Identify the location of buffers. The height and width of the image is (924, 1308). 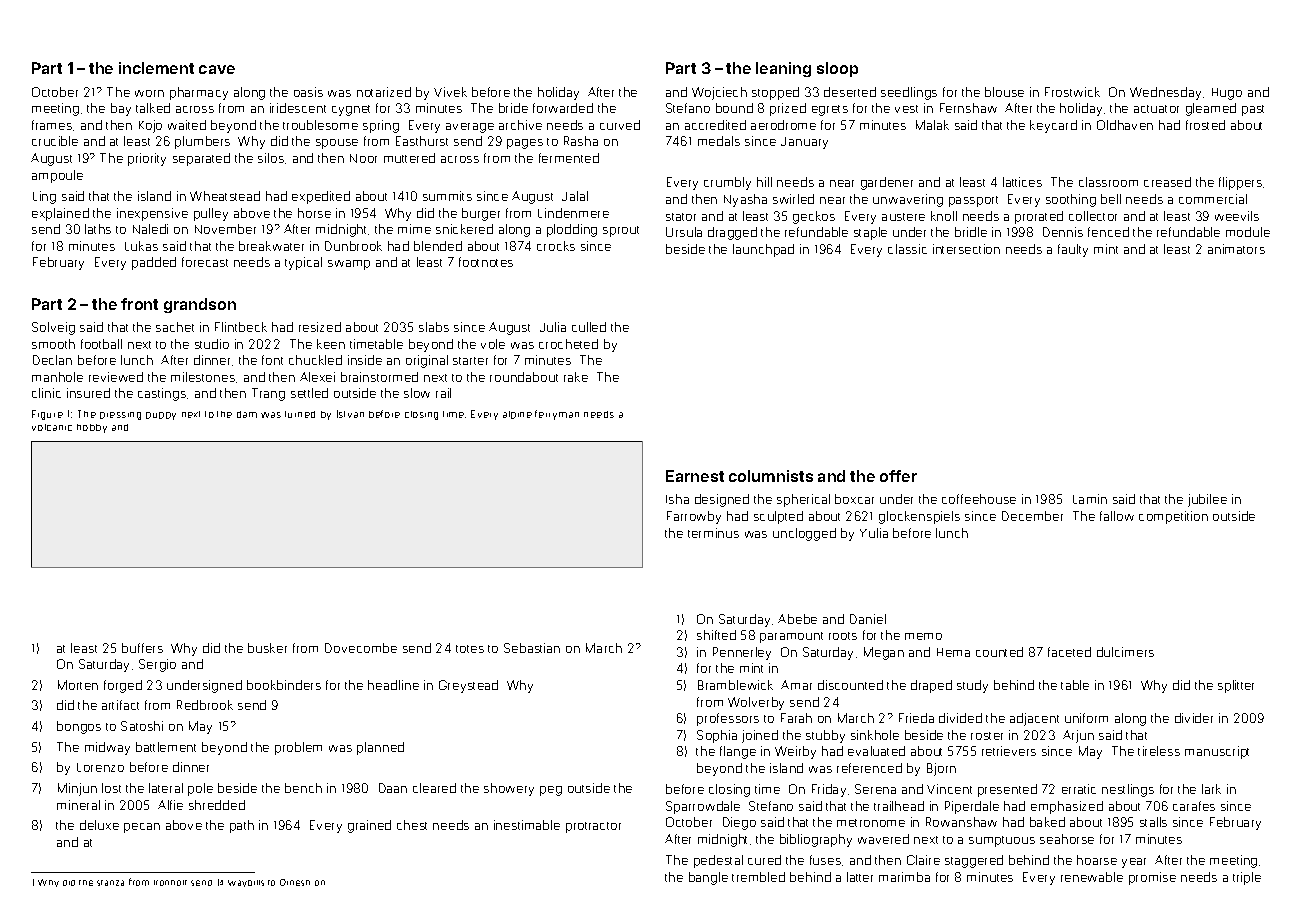
(142, 648).
